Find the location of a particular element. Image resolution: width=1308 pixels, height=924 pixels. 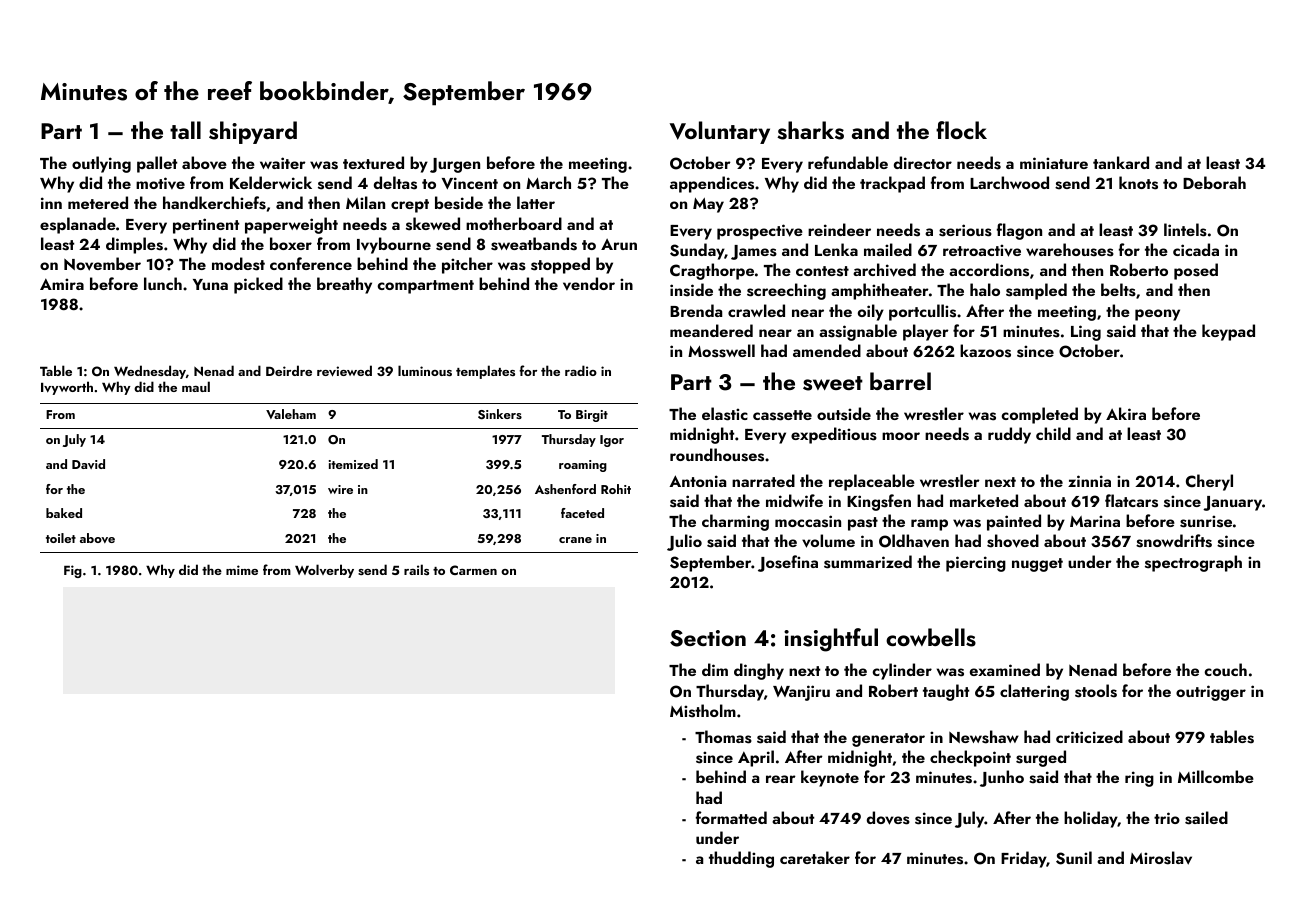

couch is located at coordinates (1225, 669).
